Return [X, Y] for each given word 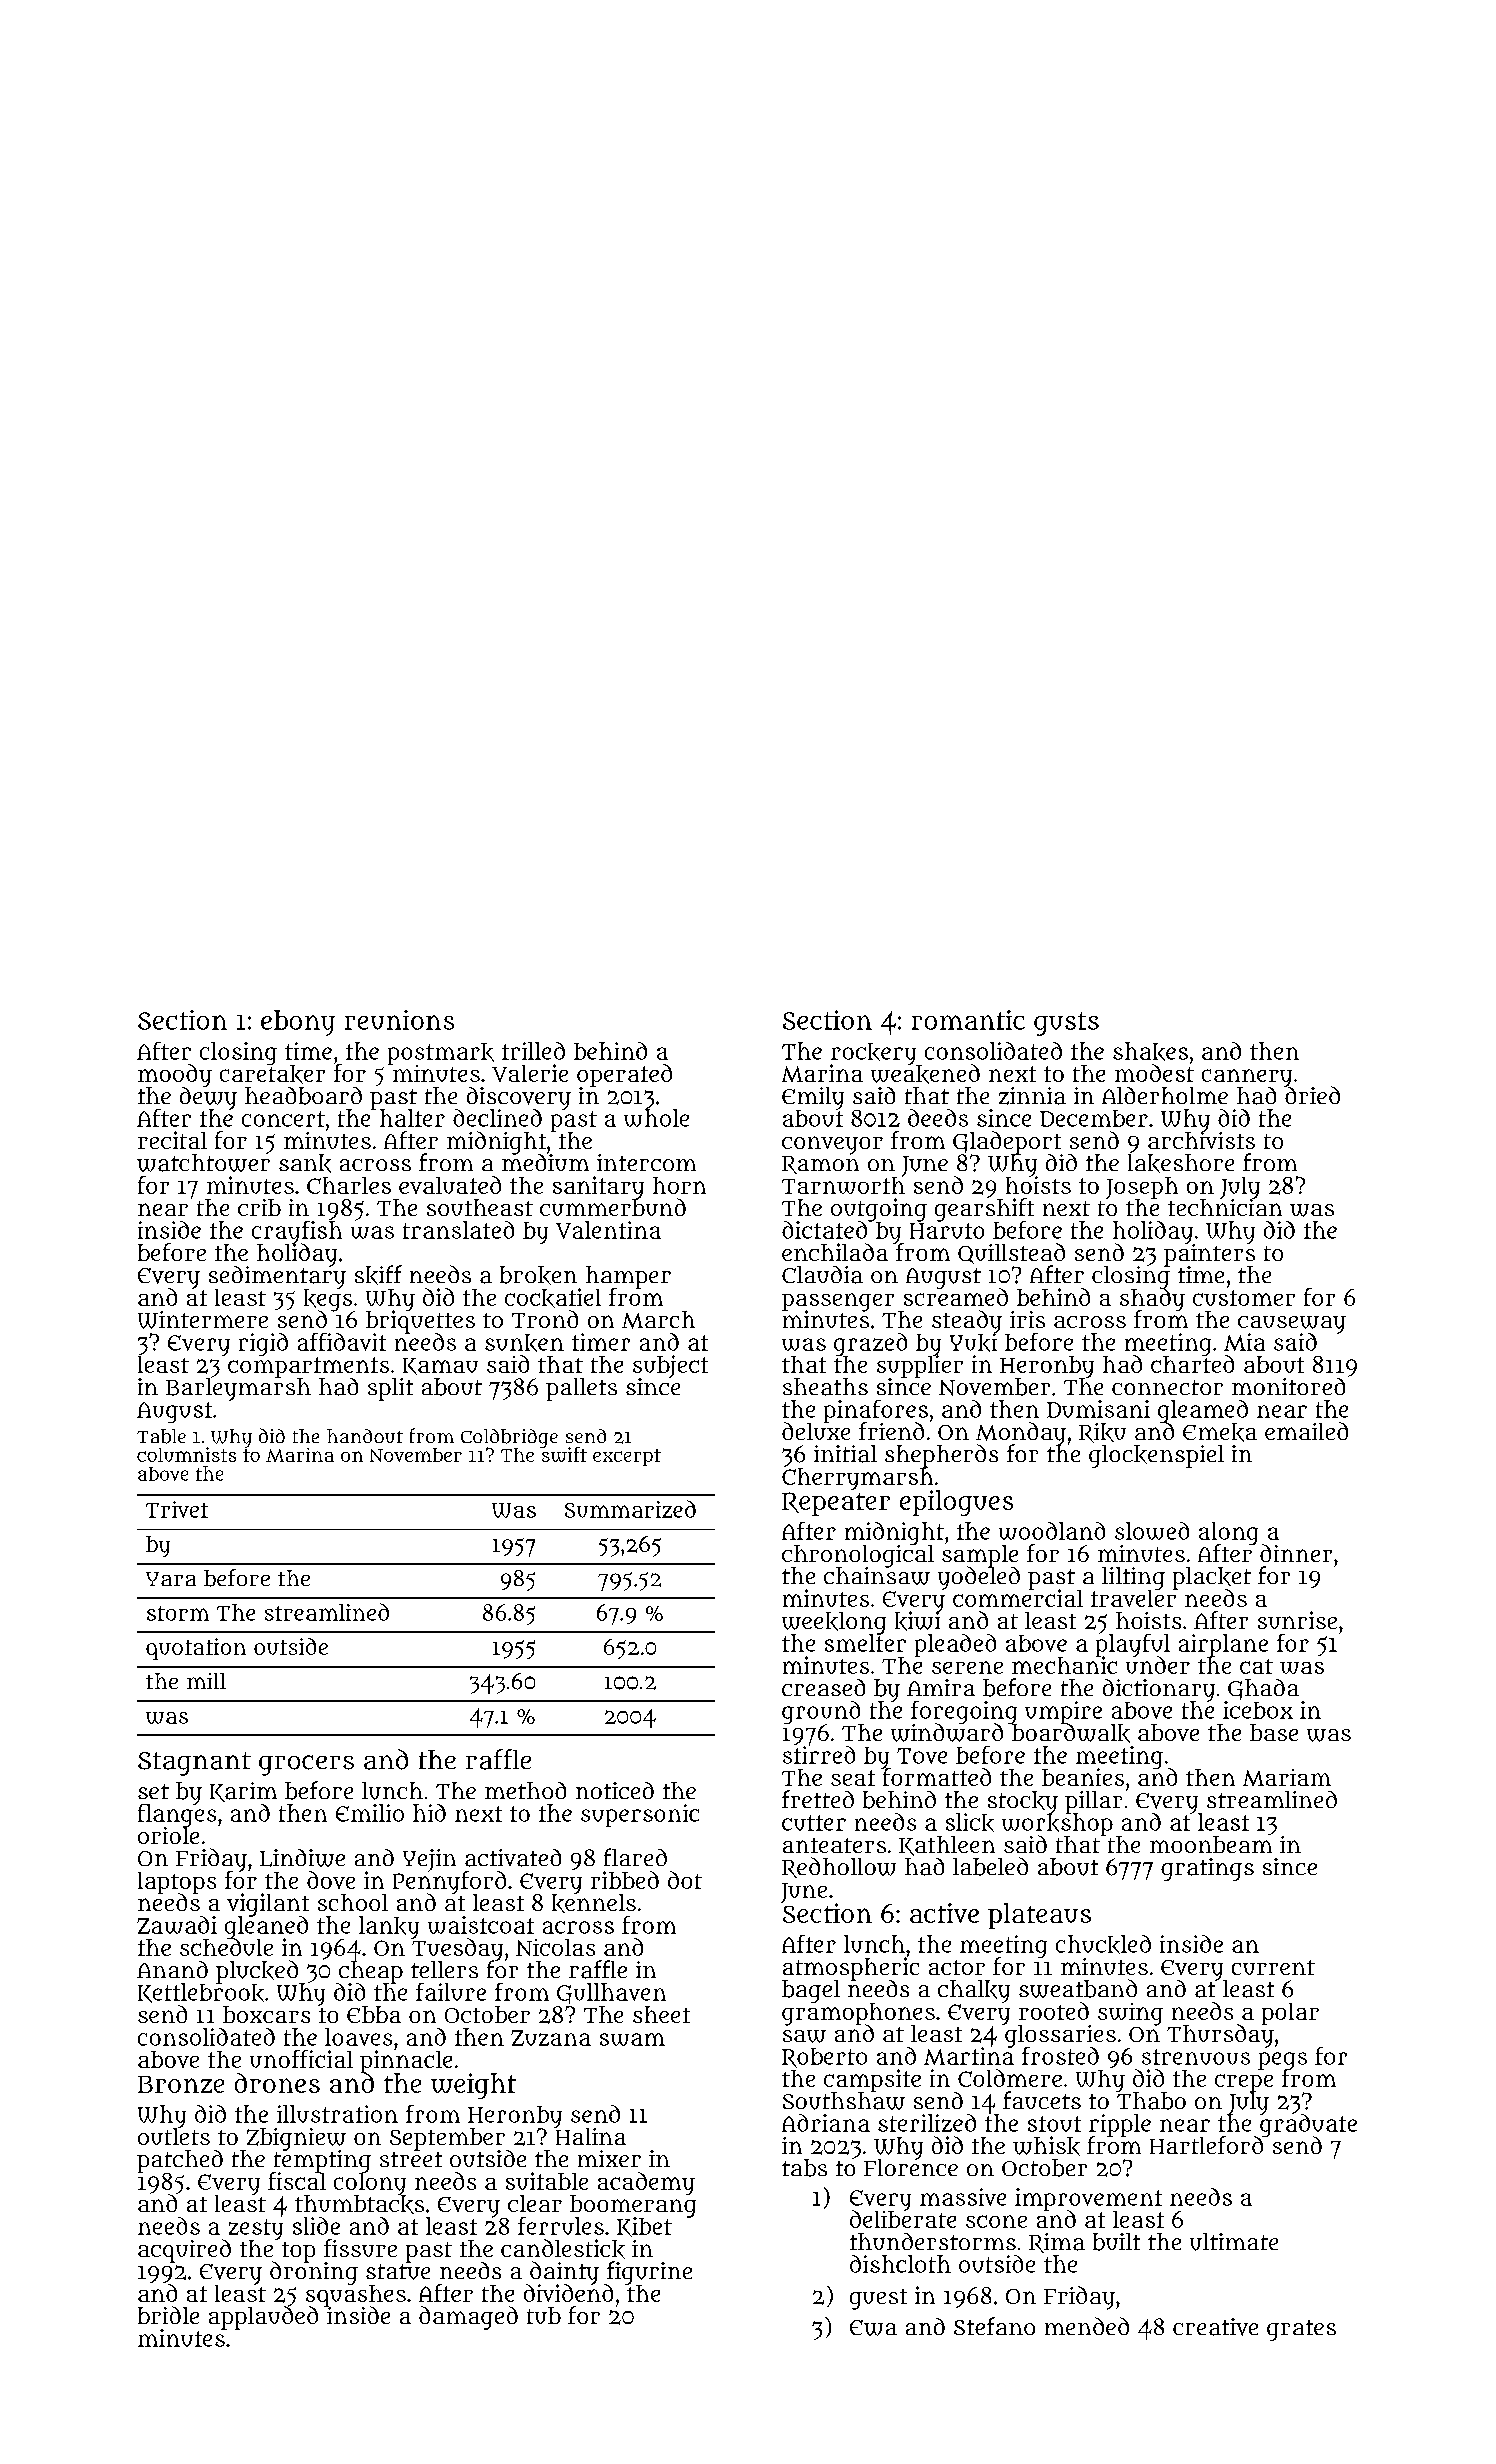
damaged [468, 2318]
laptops [177, 1883]
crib [259, 1207]
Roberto [824, 2058]
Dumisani [1098, 1409]
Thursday [1220, 2036]
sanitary [598, 1187]
